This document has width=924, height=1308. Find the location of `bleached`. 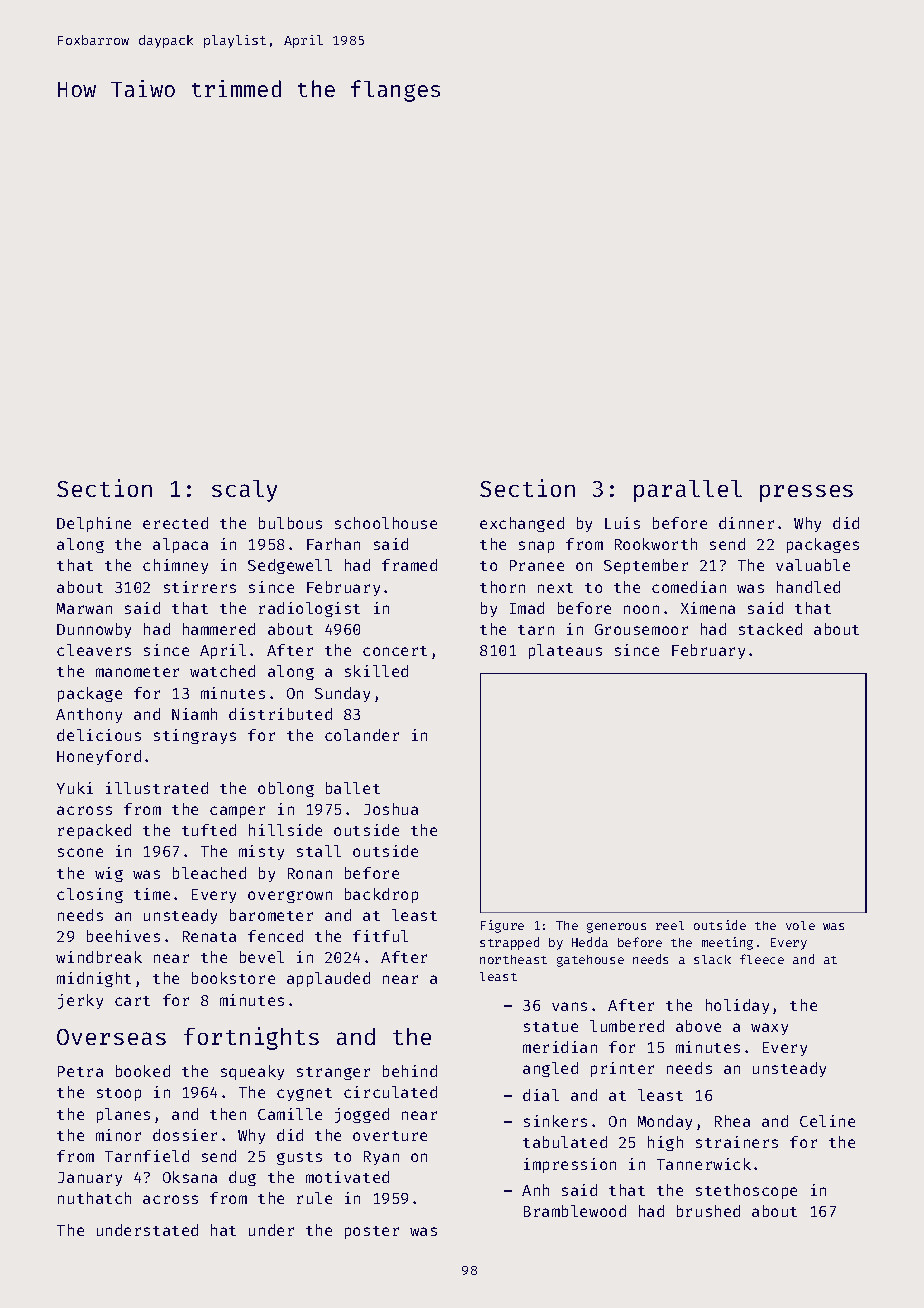

bleached is located at coordinates (209, 873).
